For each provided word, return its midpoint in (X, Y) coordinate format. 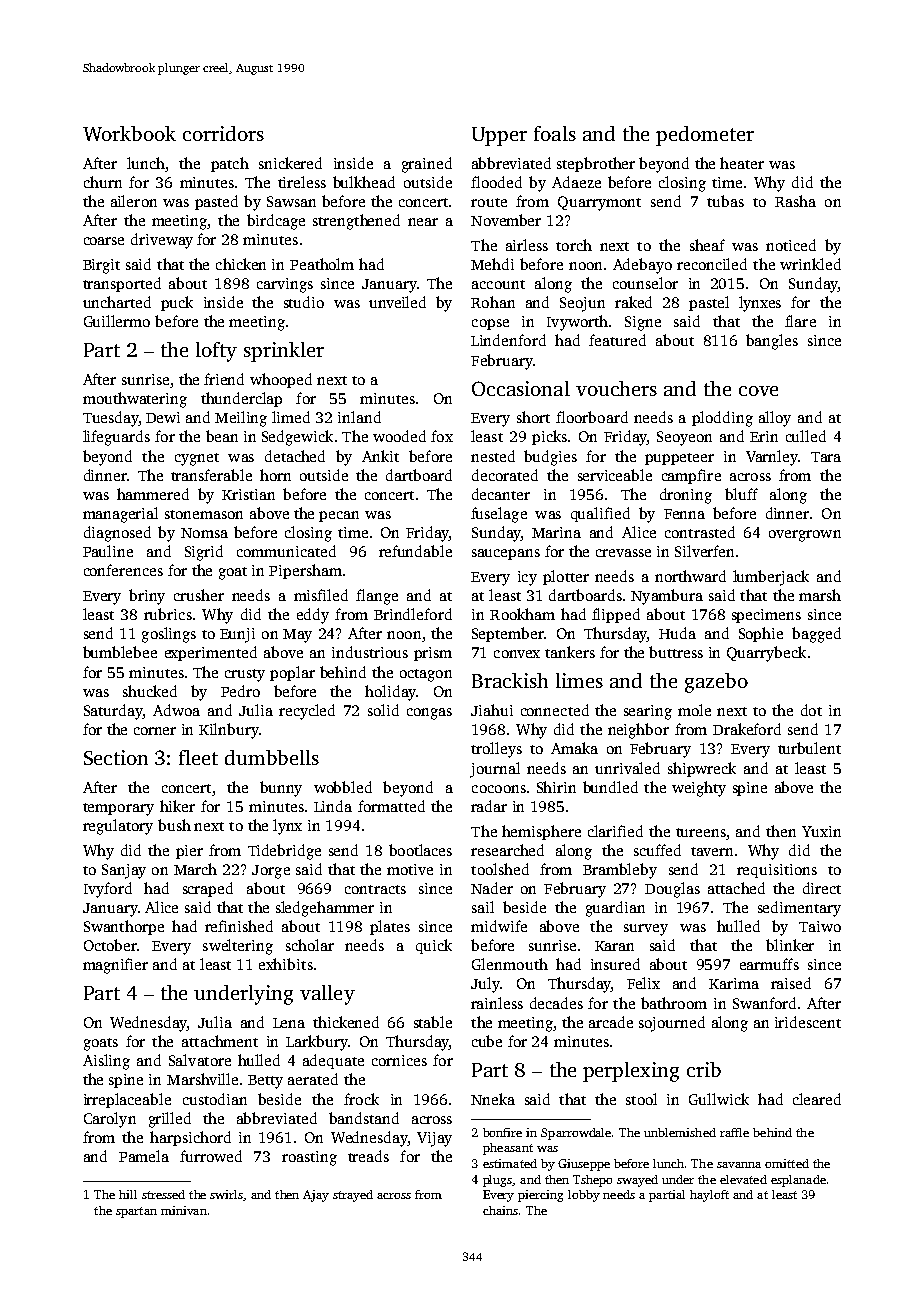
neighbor (638, 731)
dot (811, 710)
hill (128, 1194)
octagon (426, 675)
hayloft (709, 1196)
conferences (123, 570)
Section (116, 757)
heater (742, 163)
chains (500, 1210)
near (423, 222)
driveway (162, 241)
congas (429, 714)
